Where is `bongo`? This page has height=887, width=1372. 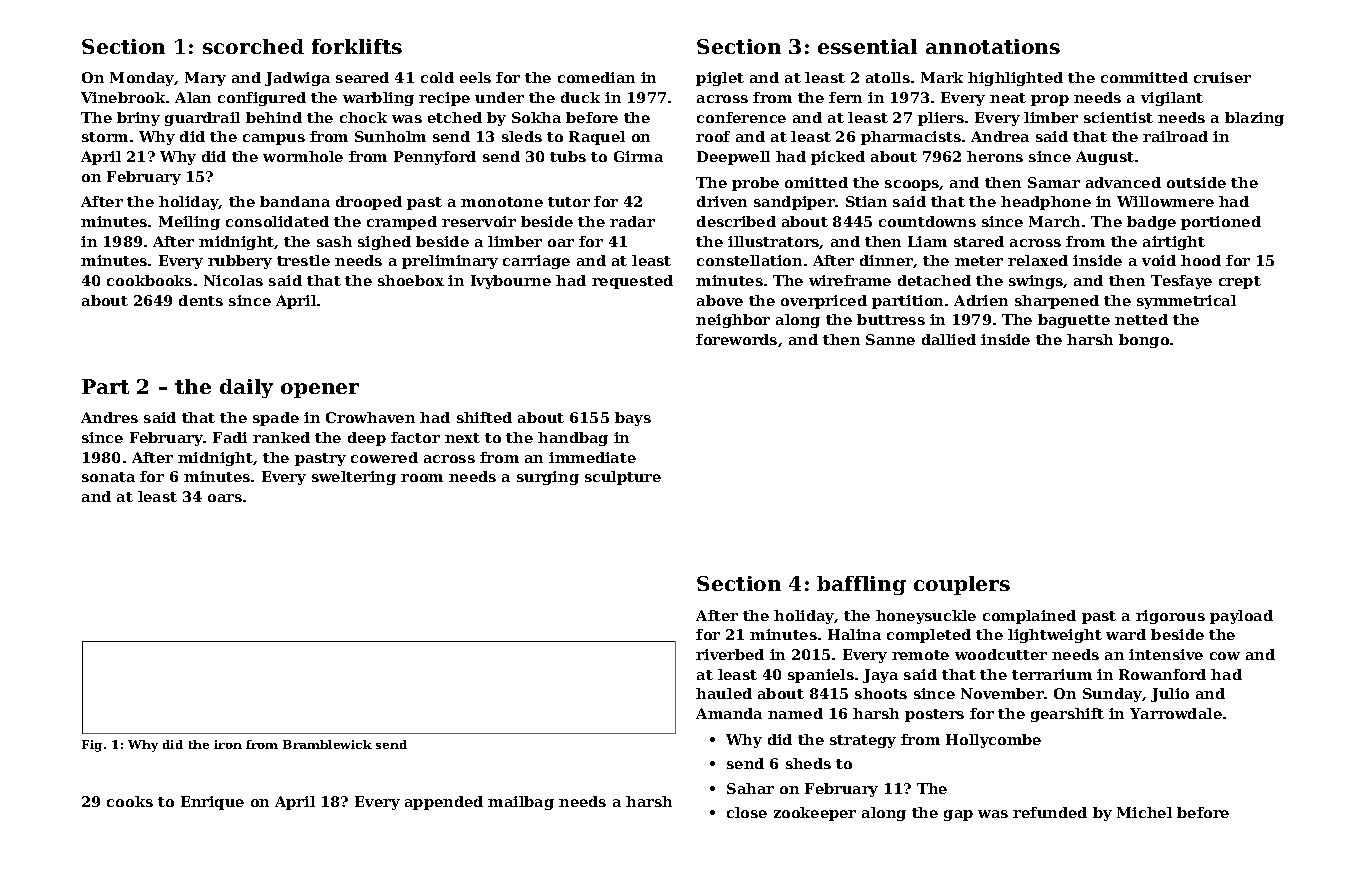 bongo is located at coordinates (1144, 341).
